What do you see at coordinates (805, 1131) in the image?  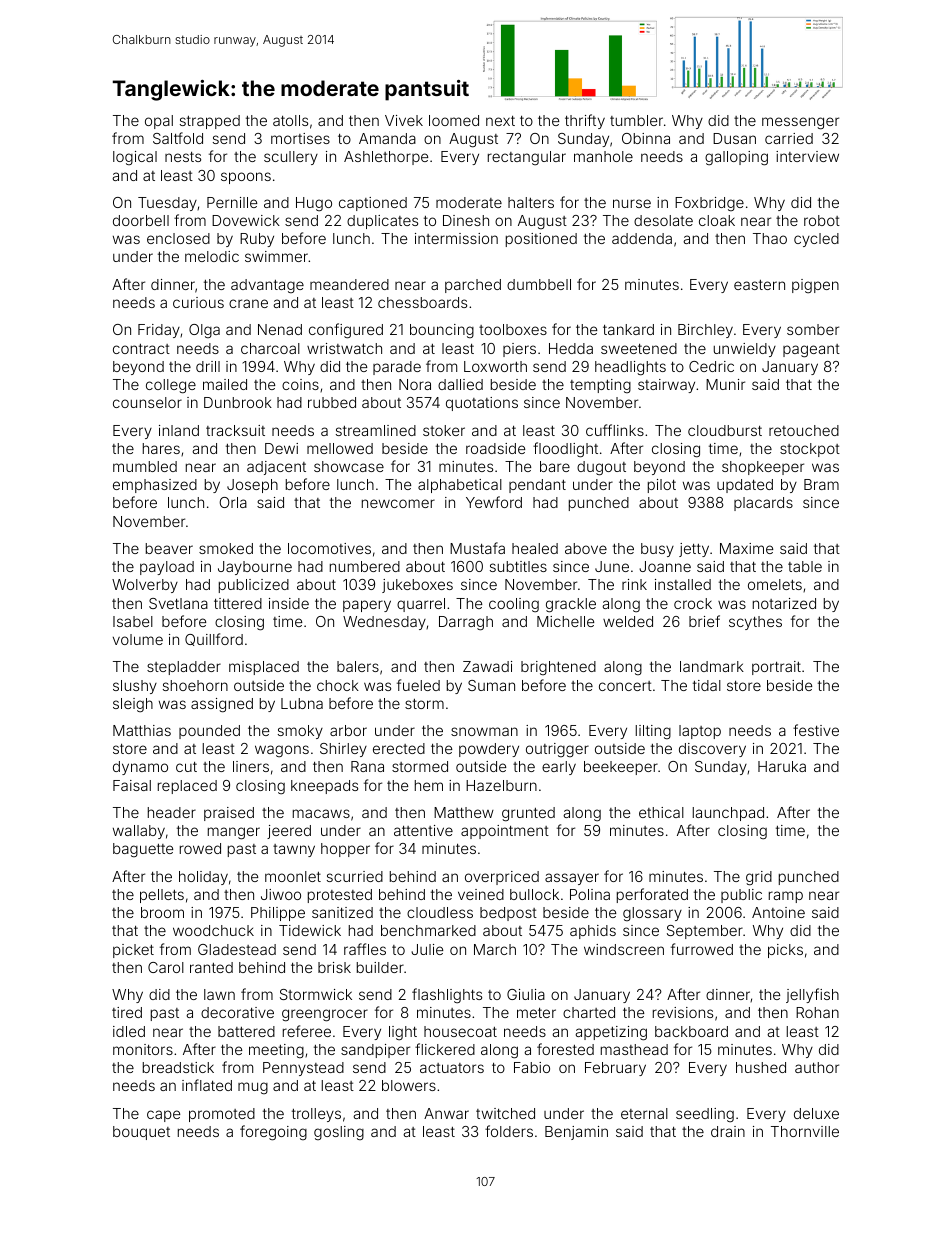 I see `Thornville` at bounding box center [805, 1131].
